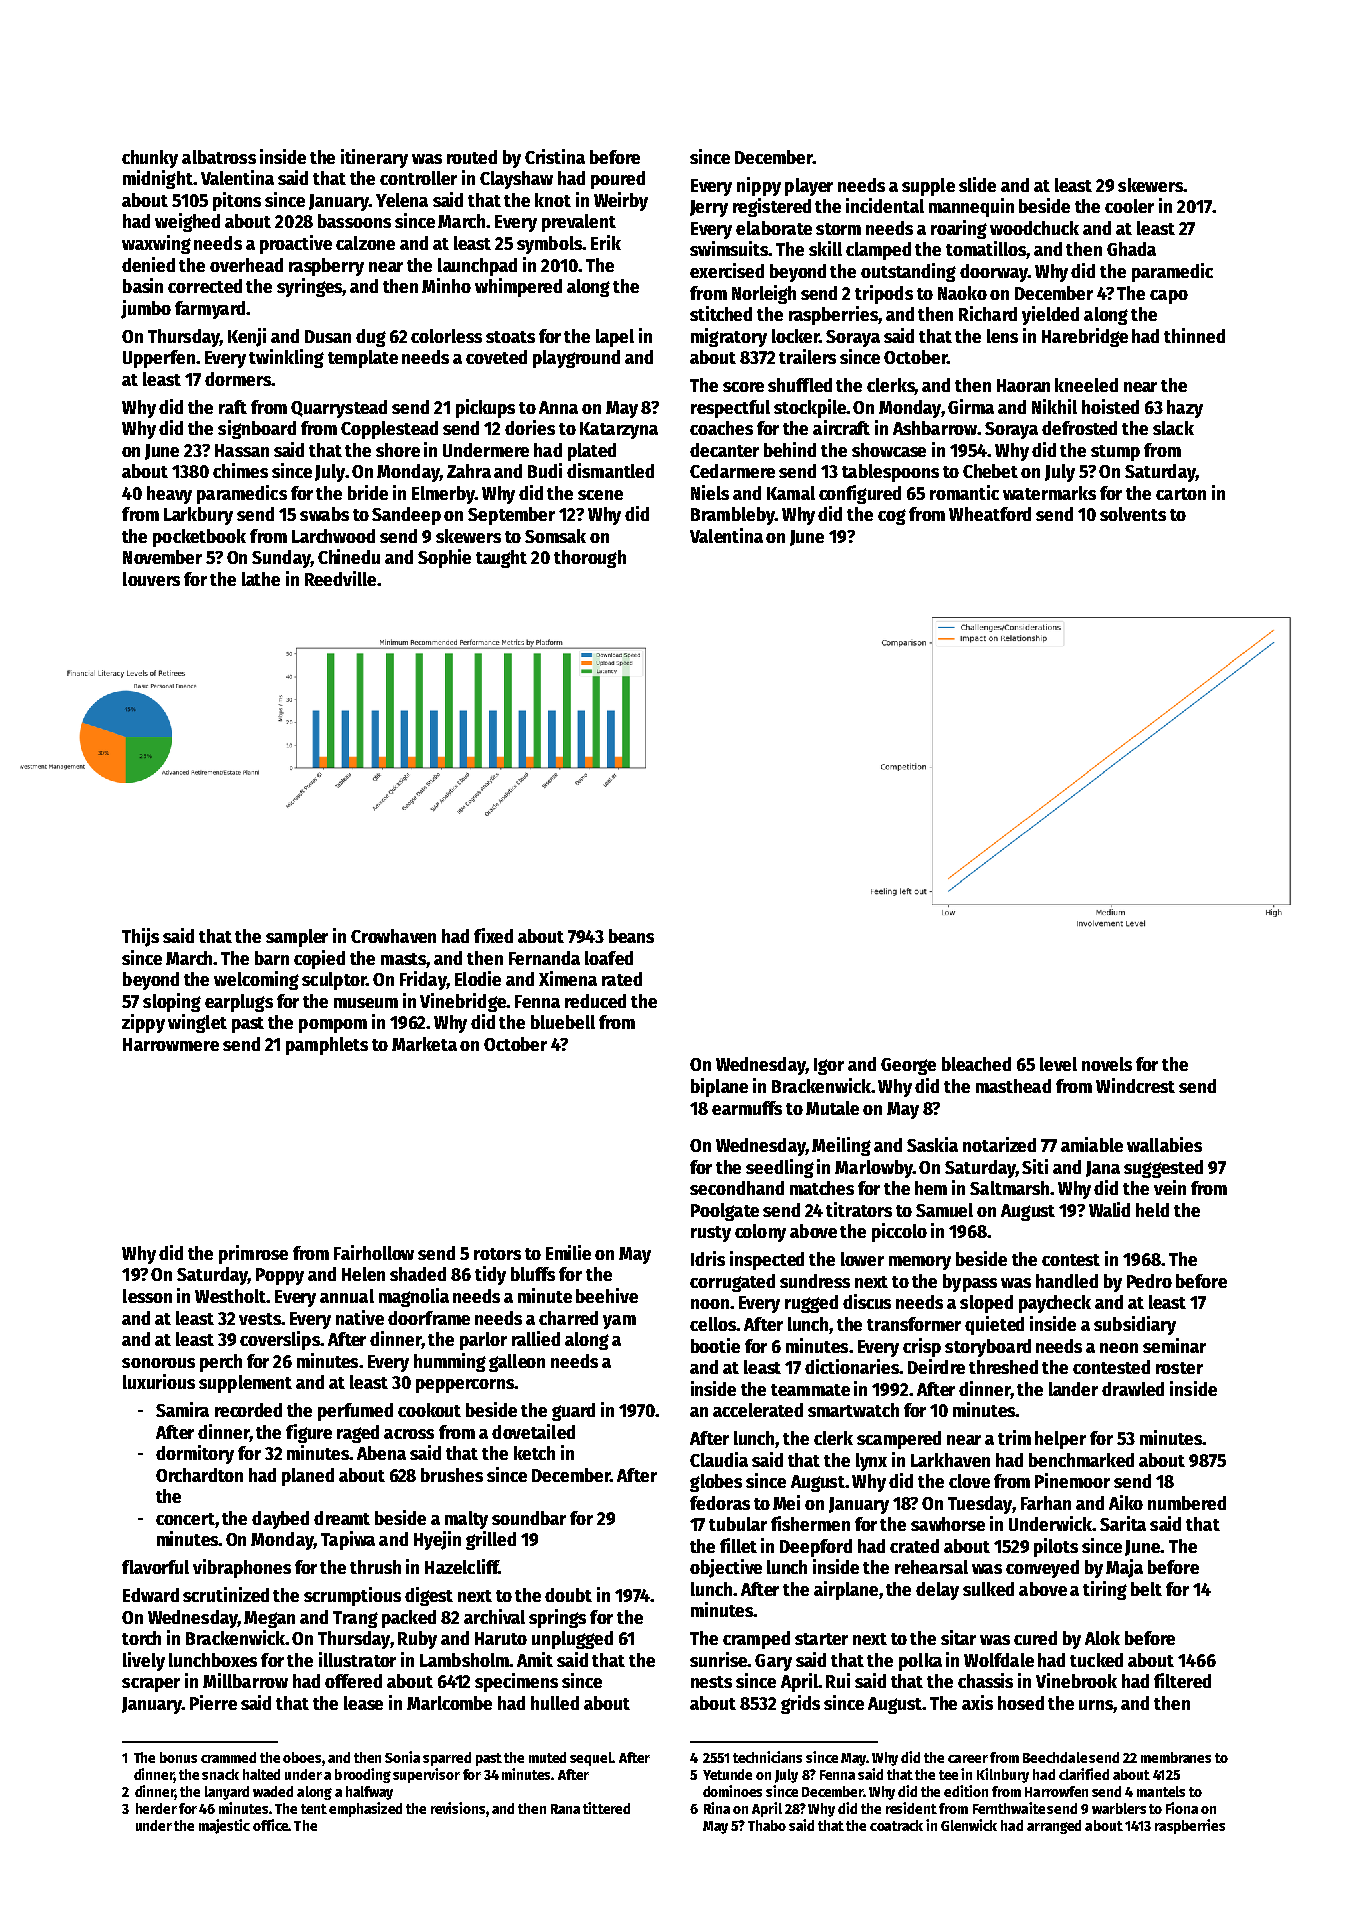  I want to click on mantels, so click(1161, 1791).
